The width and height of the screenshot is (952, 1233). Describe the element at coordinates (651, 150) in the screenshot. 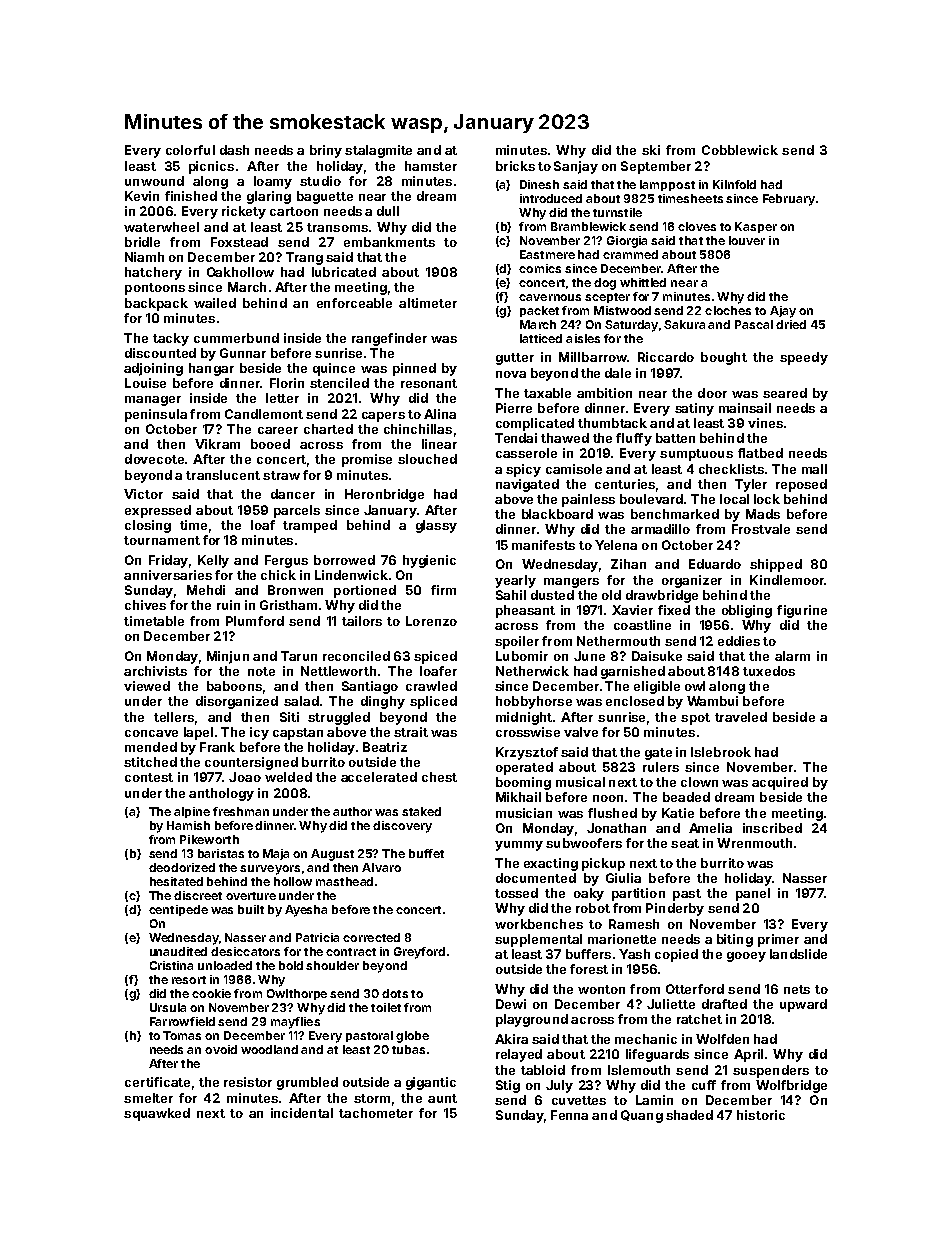

I see `ski` at that location.
